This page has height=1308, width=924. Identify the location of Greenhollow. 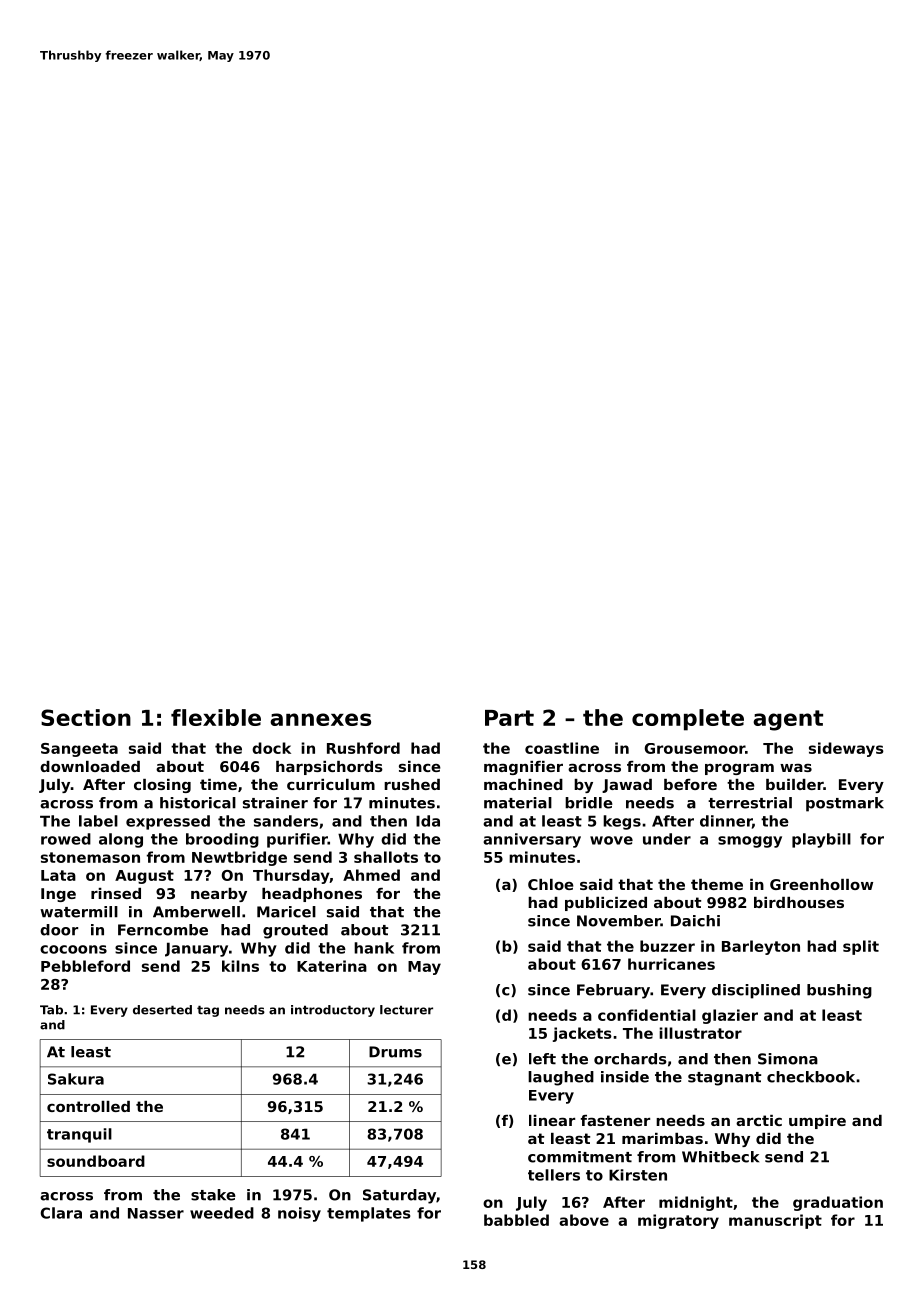
(821, 884).
